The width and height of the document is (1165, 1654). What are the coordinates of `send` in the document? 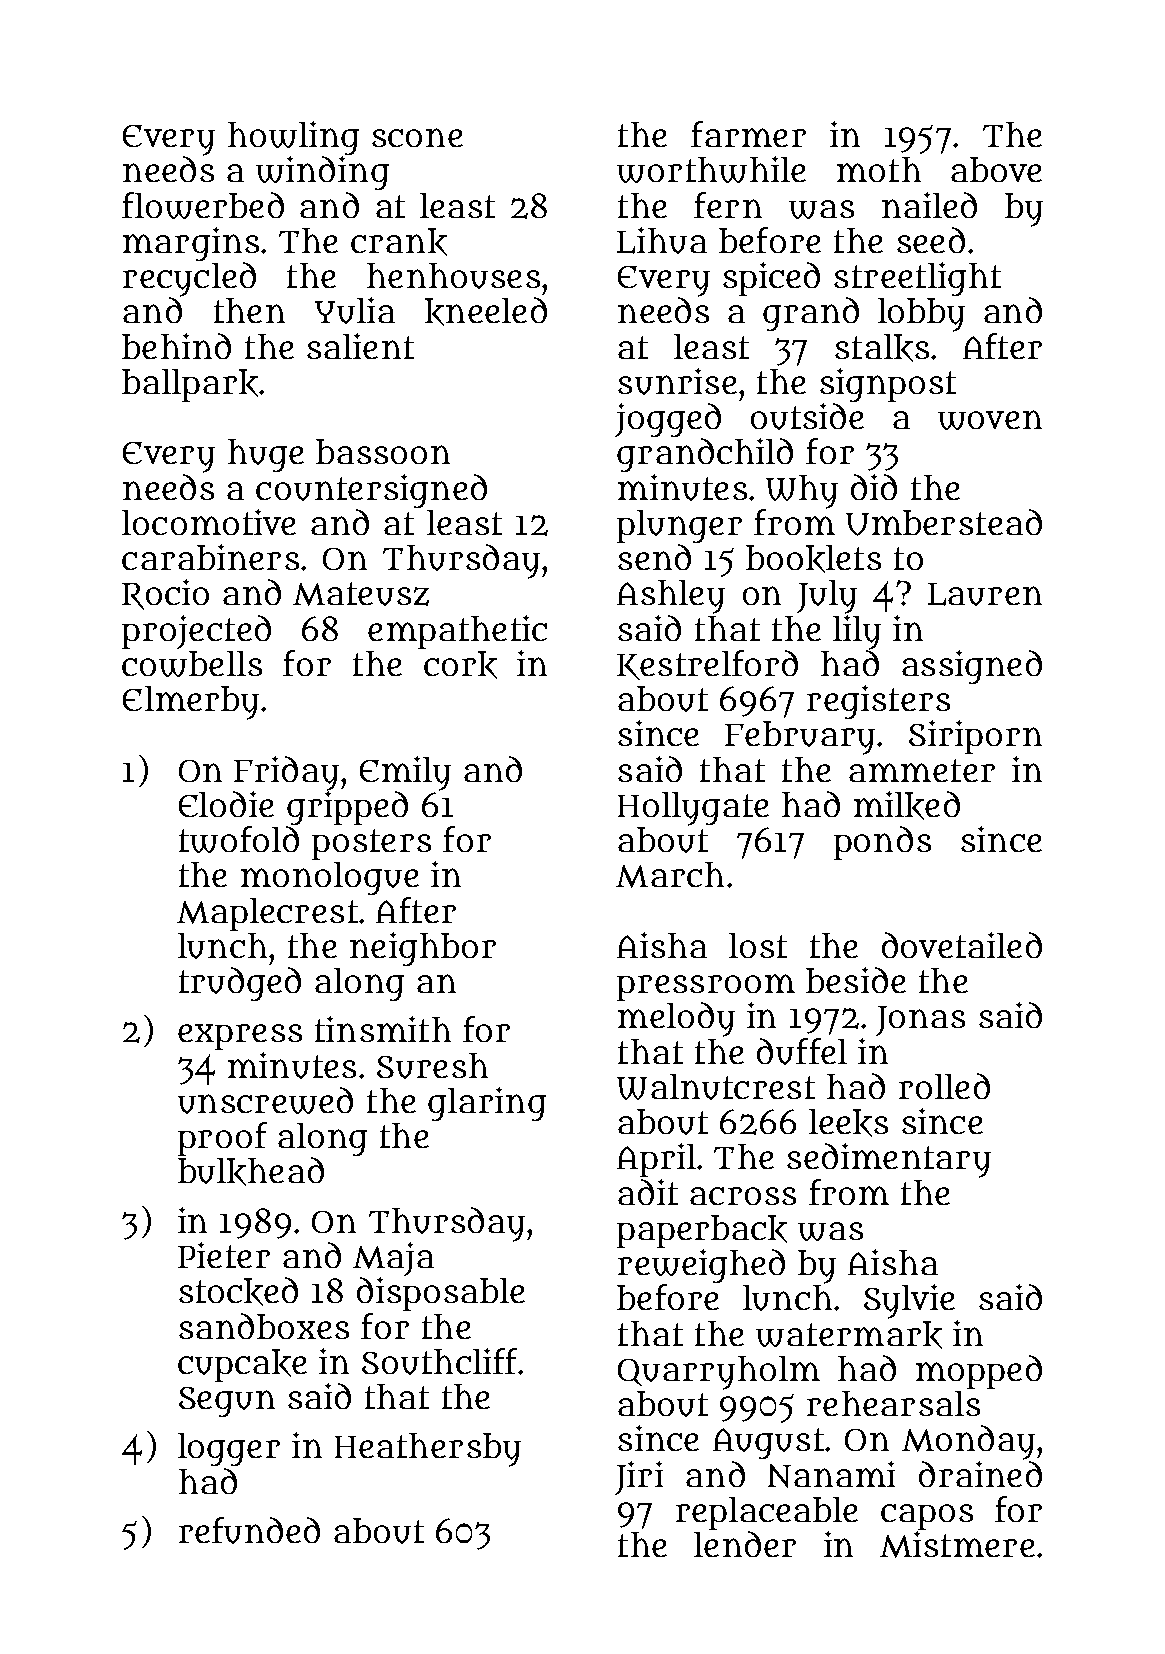 It's located at (654, 557).
